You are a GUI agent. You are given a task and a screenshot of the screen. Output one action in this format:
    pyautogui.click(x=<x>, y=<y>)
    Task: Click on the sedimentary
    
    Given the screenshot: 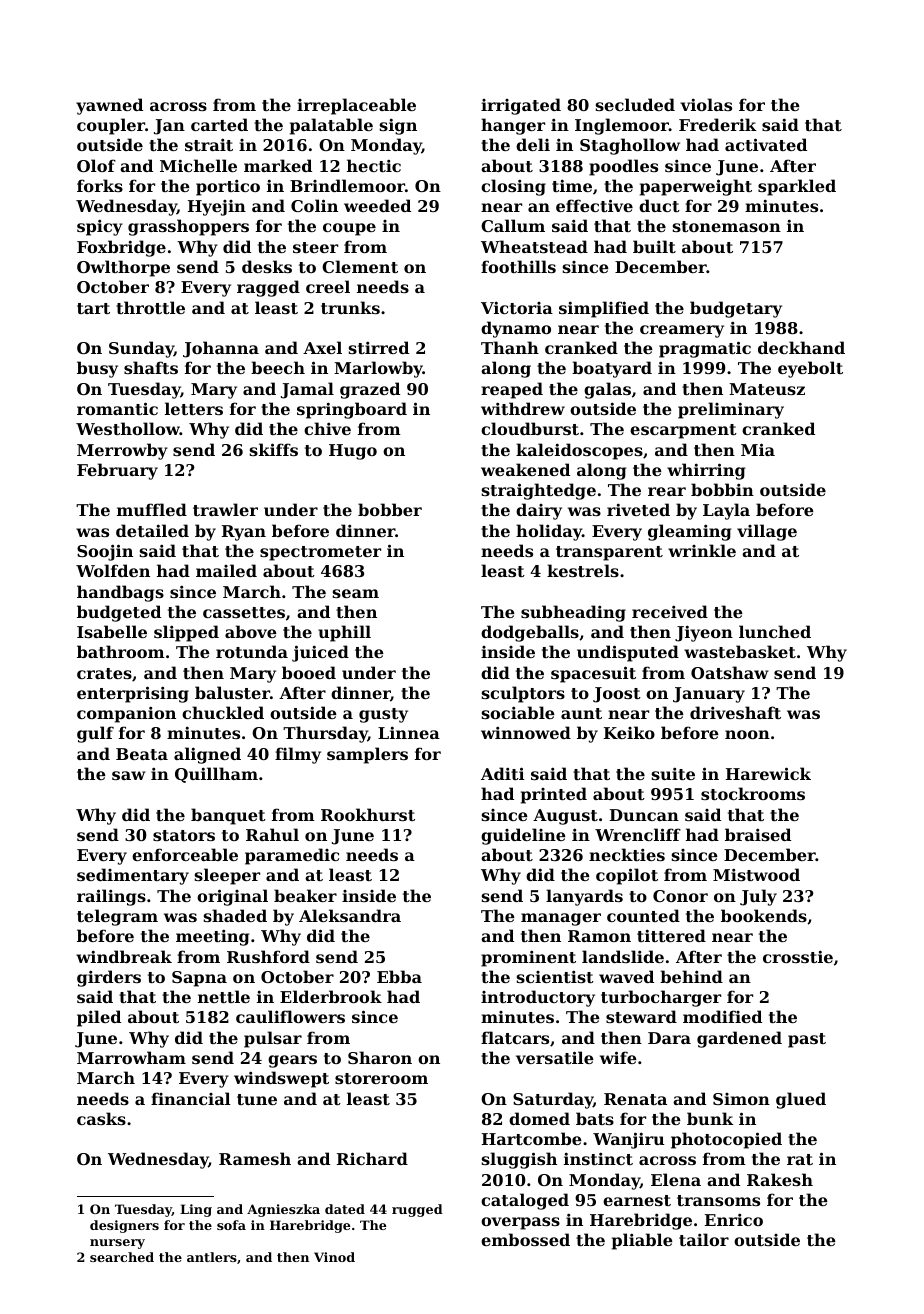 What is the action you would take?
    pyautogui.click(x=133, y=876)
